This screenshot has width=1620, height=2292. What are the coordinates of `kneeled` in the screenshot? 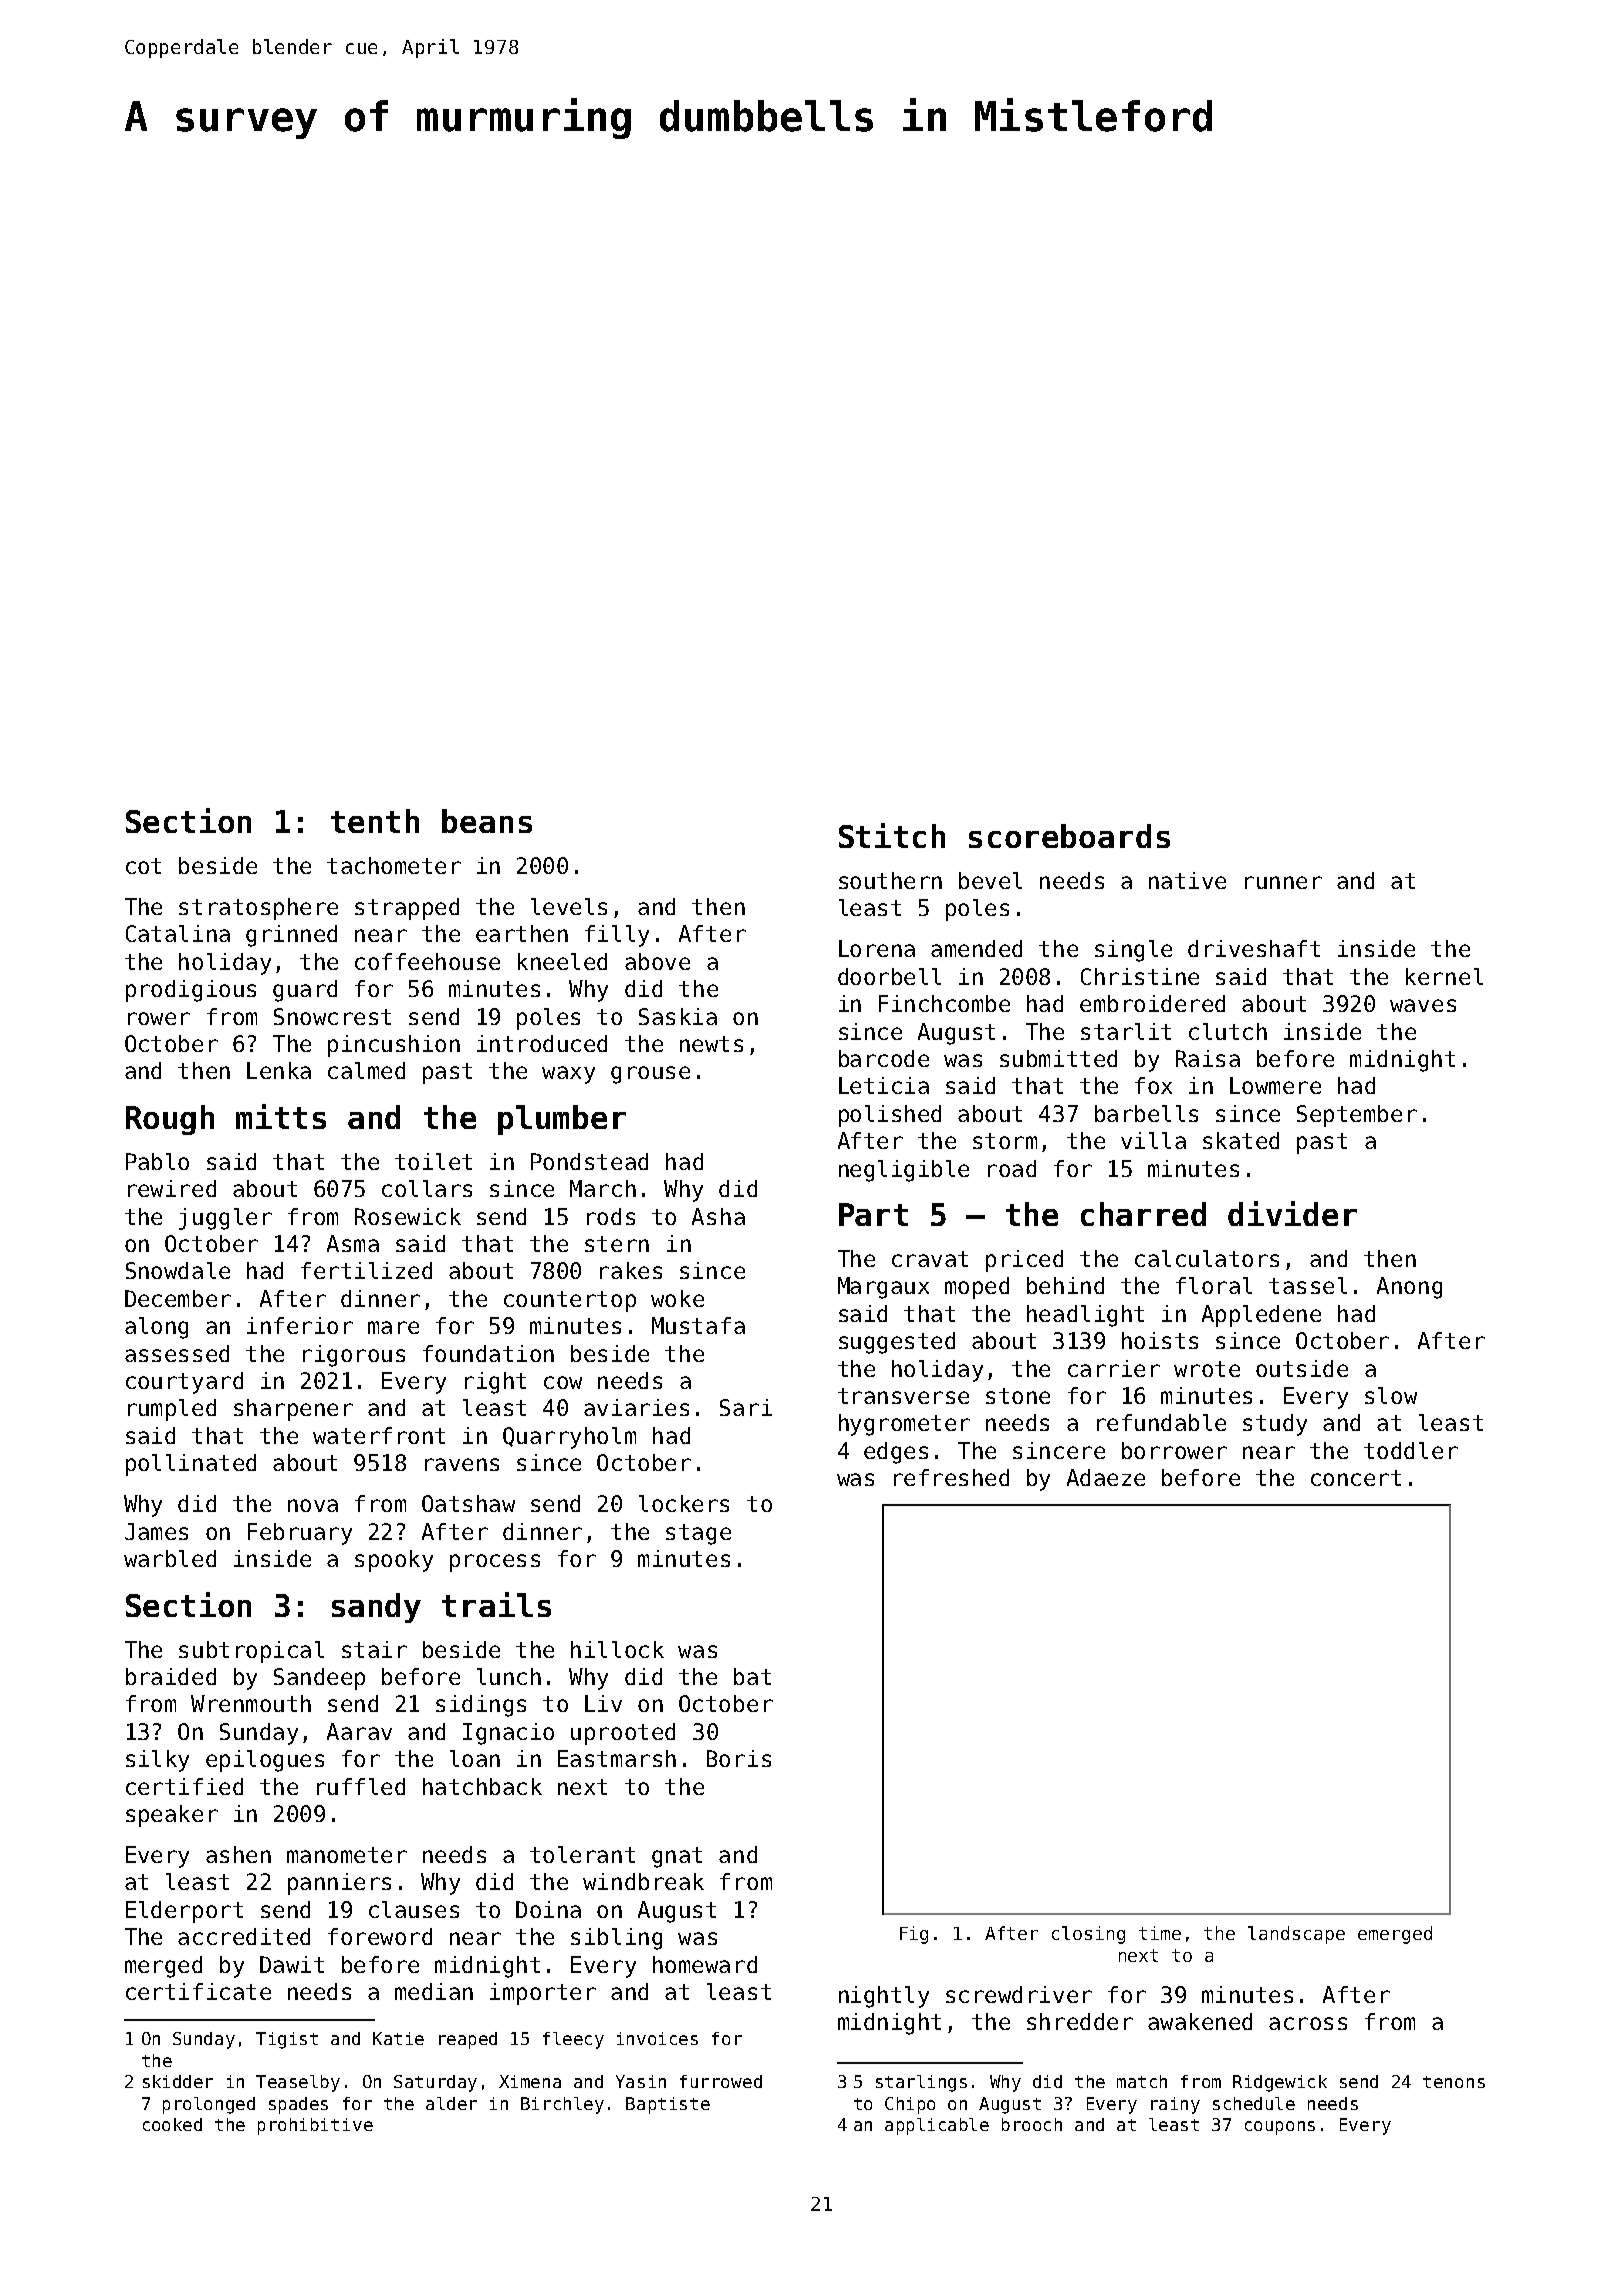 It's located at (562, 961).
